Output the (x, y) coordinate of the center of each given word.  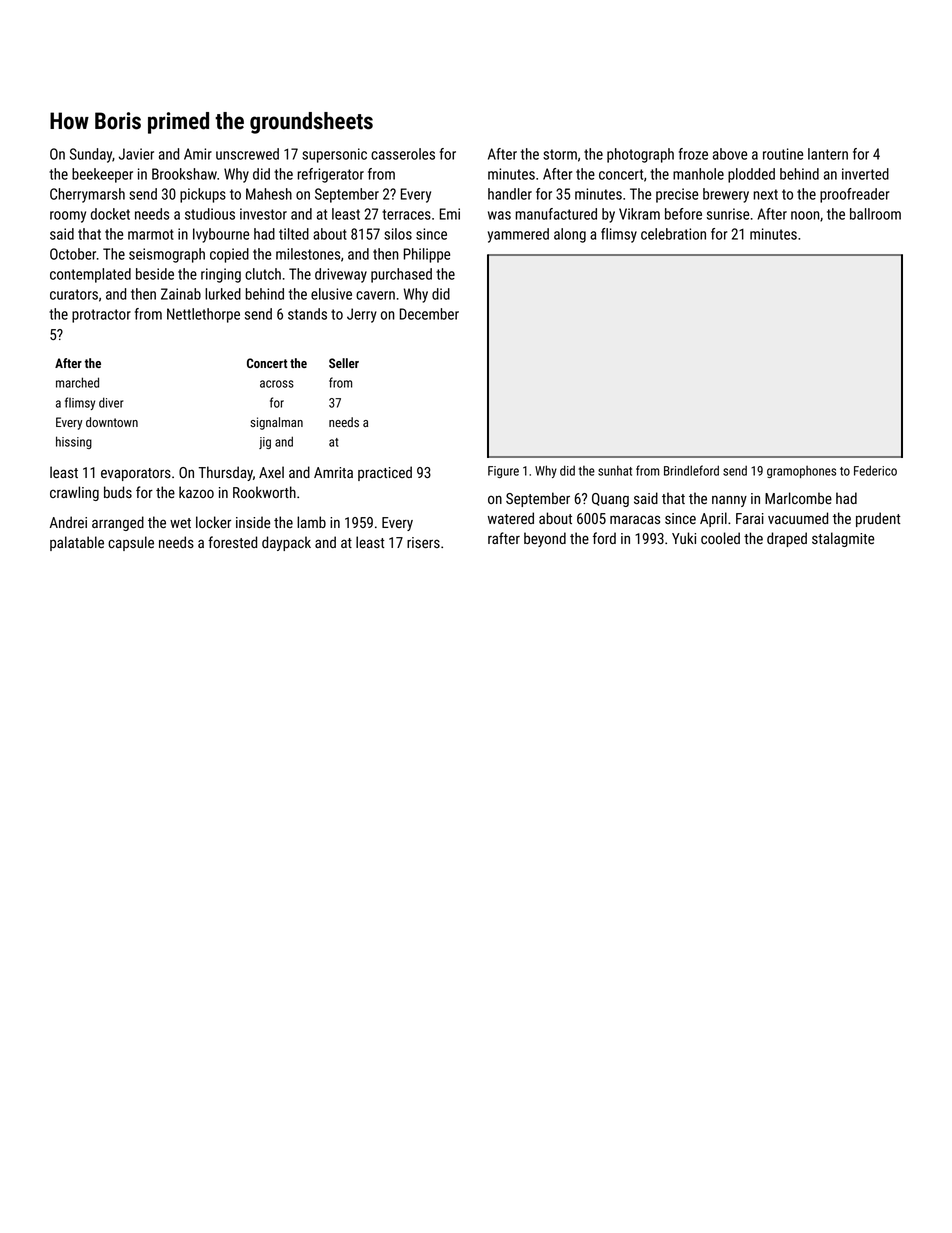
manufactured (556, 214)
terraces (406, 214)
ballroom (875, 214)
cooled (720, 538)
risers (423, 542)
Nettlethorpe (203, 315)
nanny (729, 501)
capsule (131, 543)
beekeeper (102, 175)
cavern (375, 295)
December (429, 314)
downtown (112, 422)
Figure (503, 472)
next (765, 194)
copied (229, 255)
